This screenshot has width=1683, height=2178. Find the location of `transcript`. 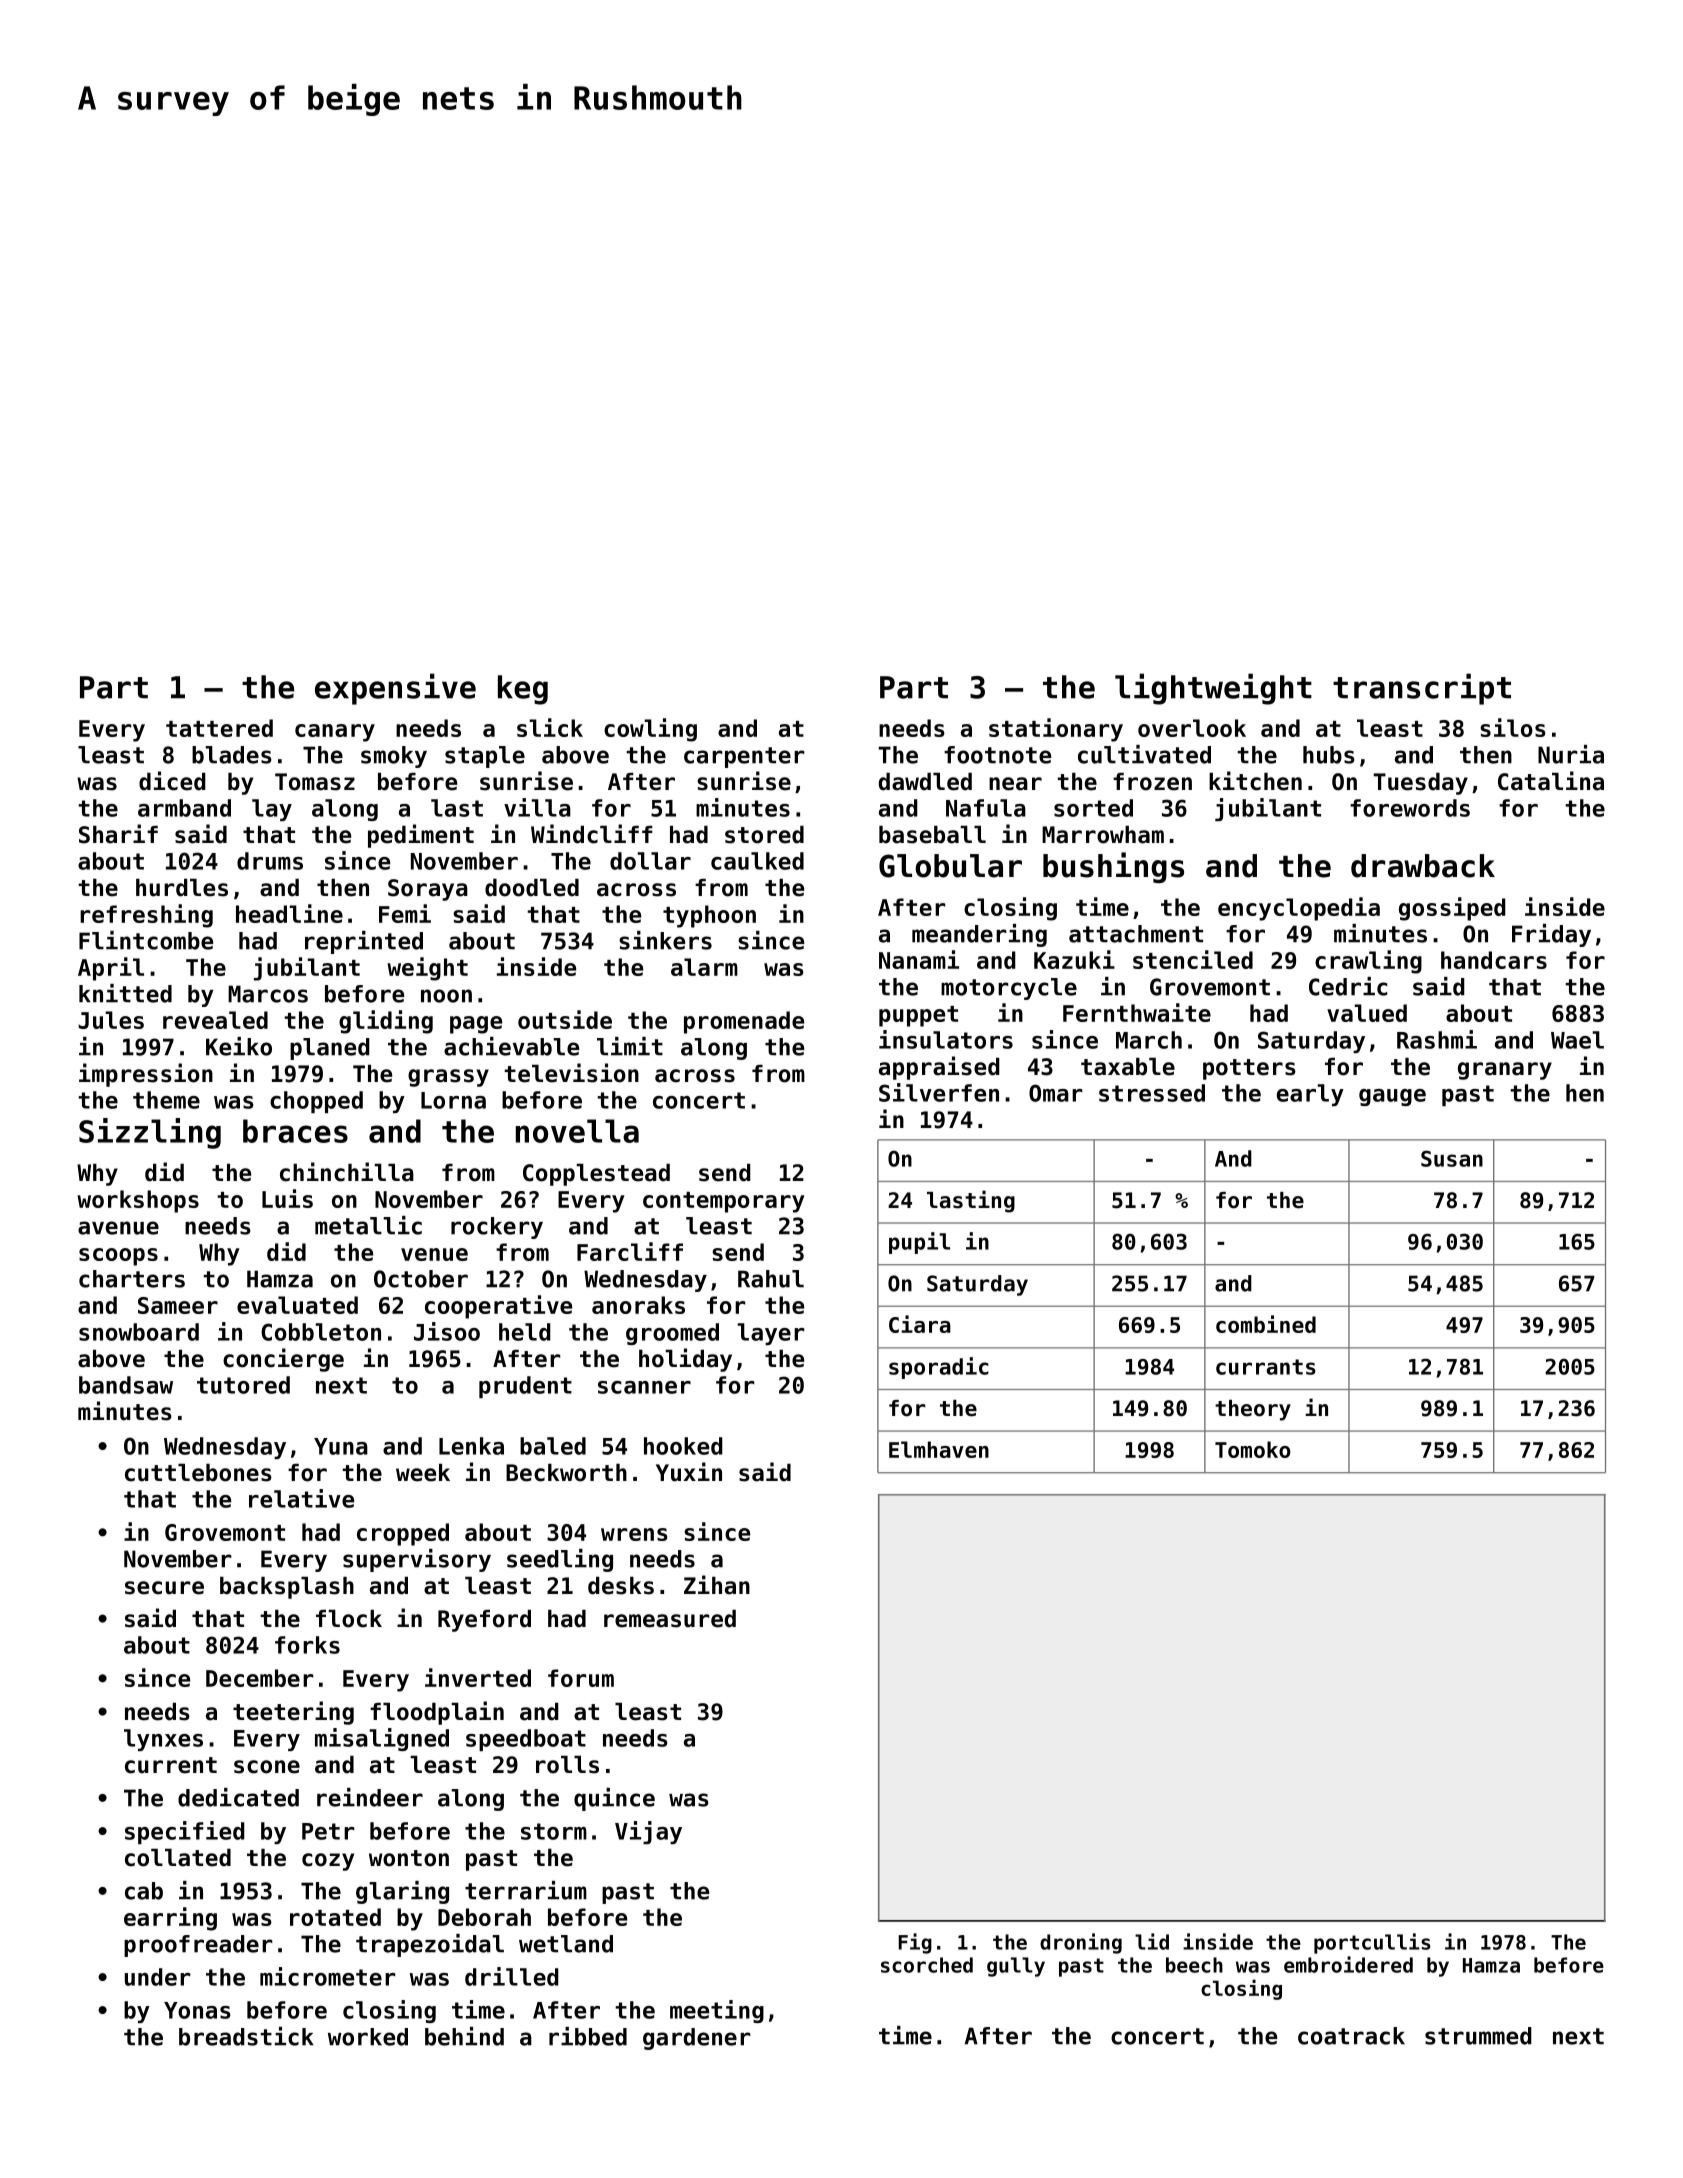

transcript is located at coordinates (1422, 689).
